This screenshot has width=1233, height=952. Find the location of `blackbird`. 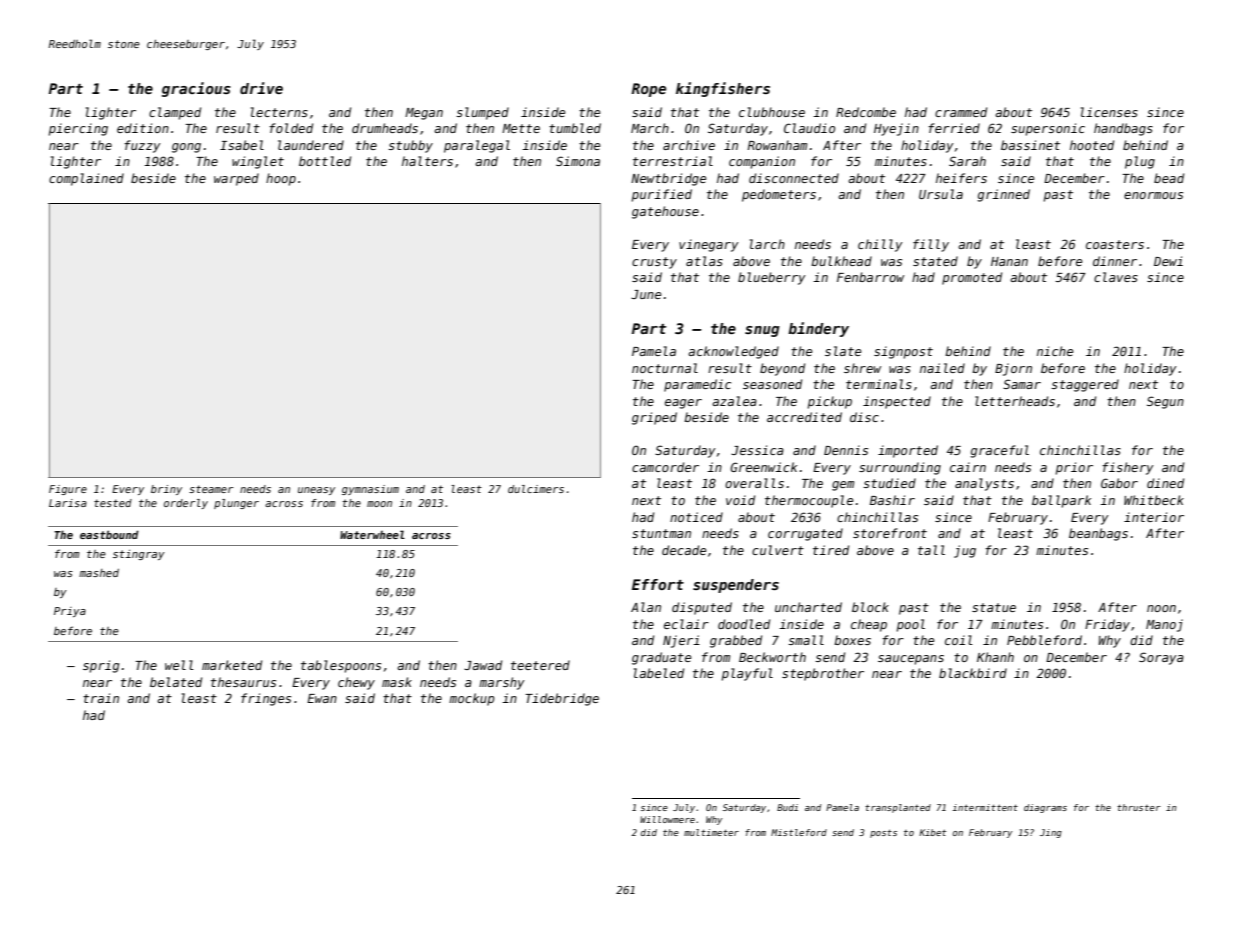

blackbird is located at coordinates (973, 673).
